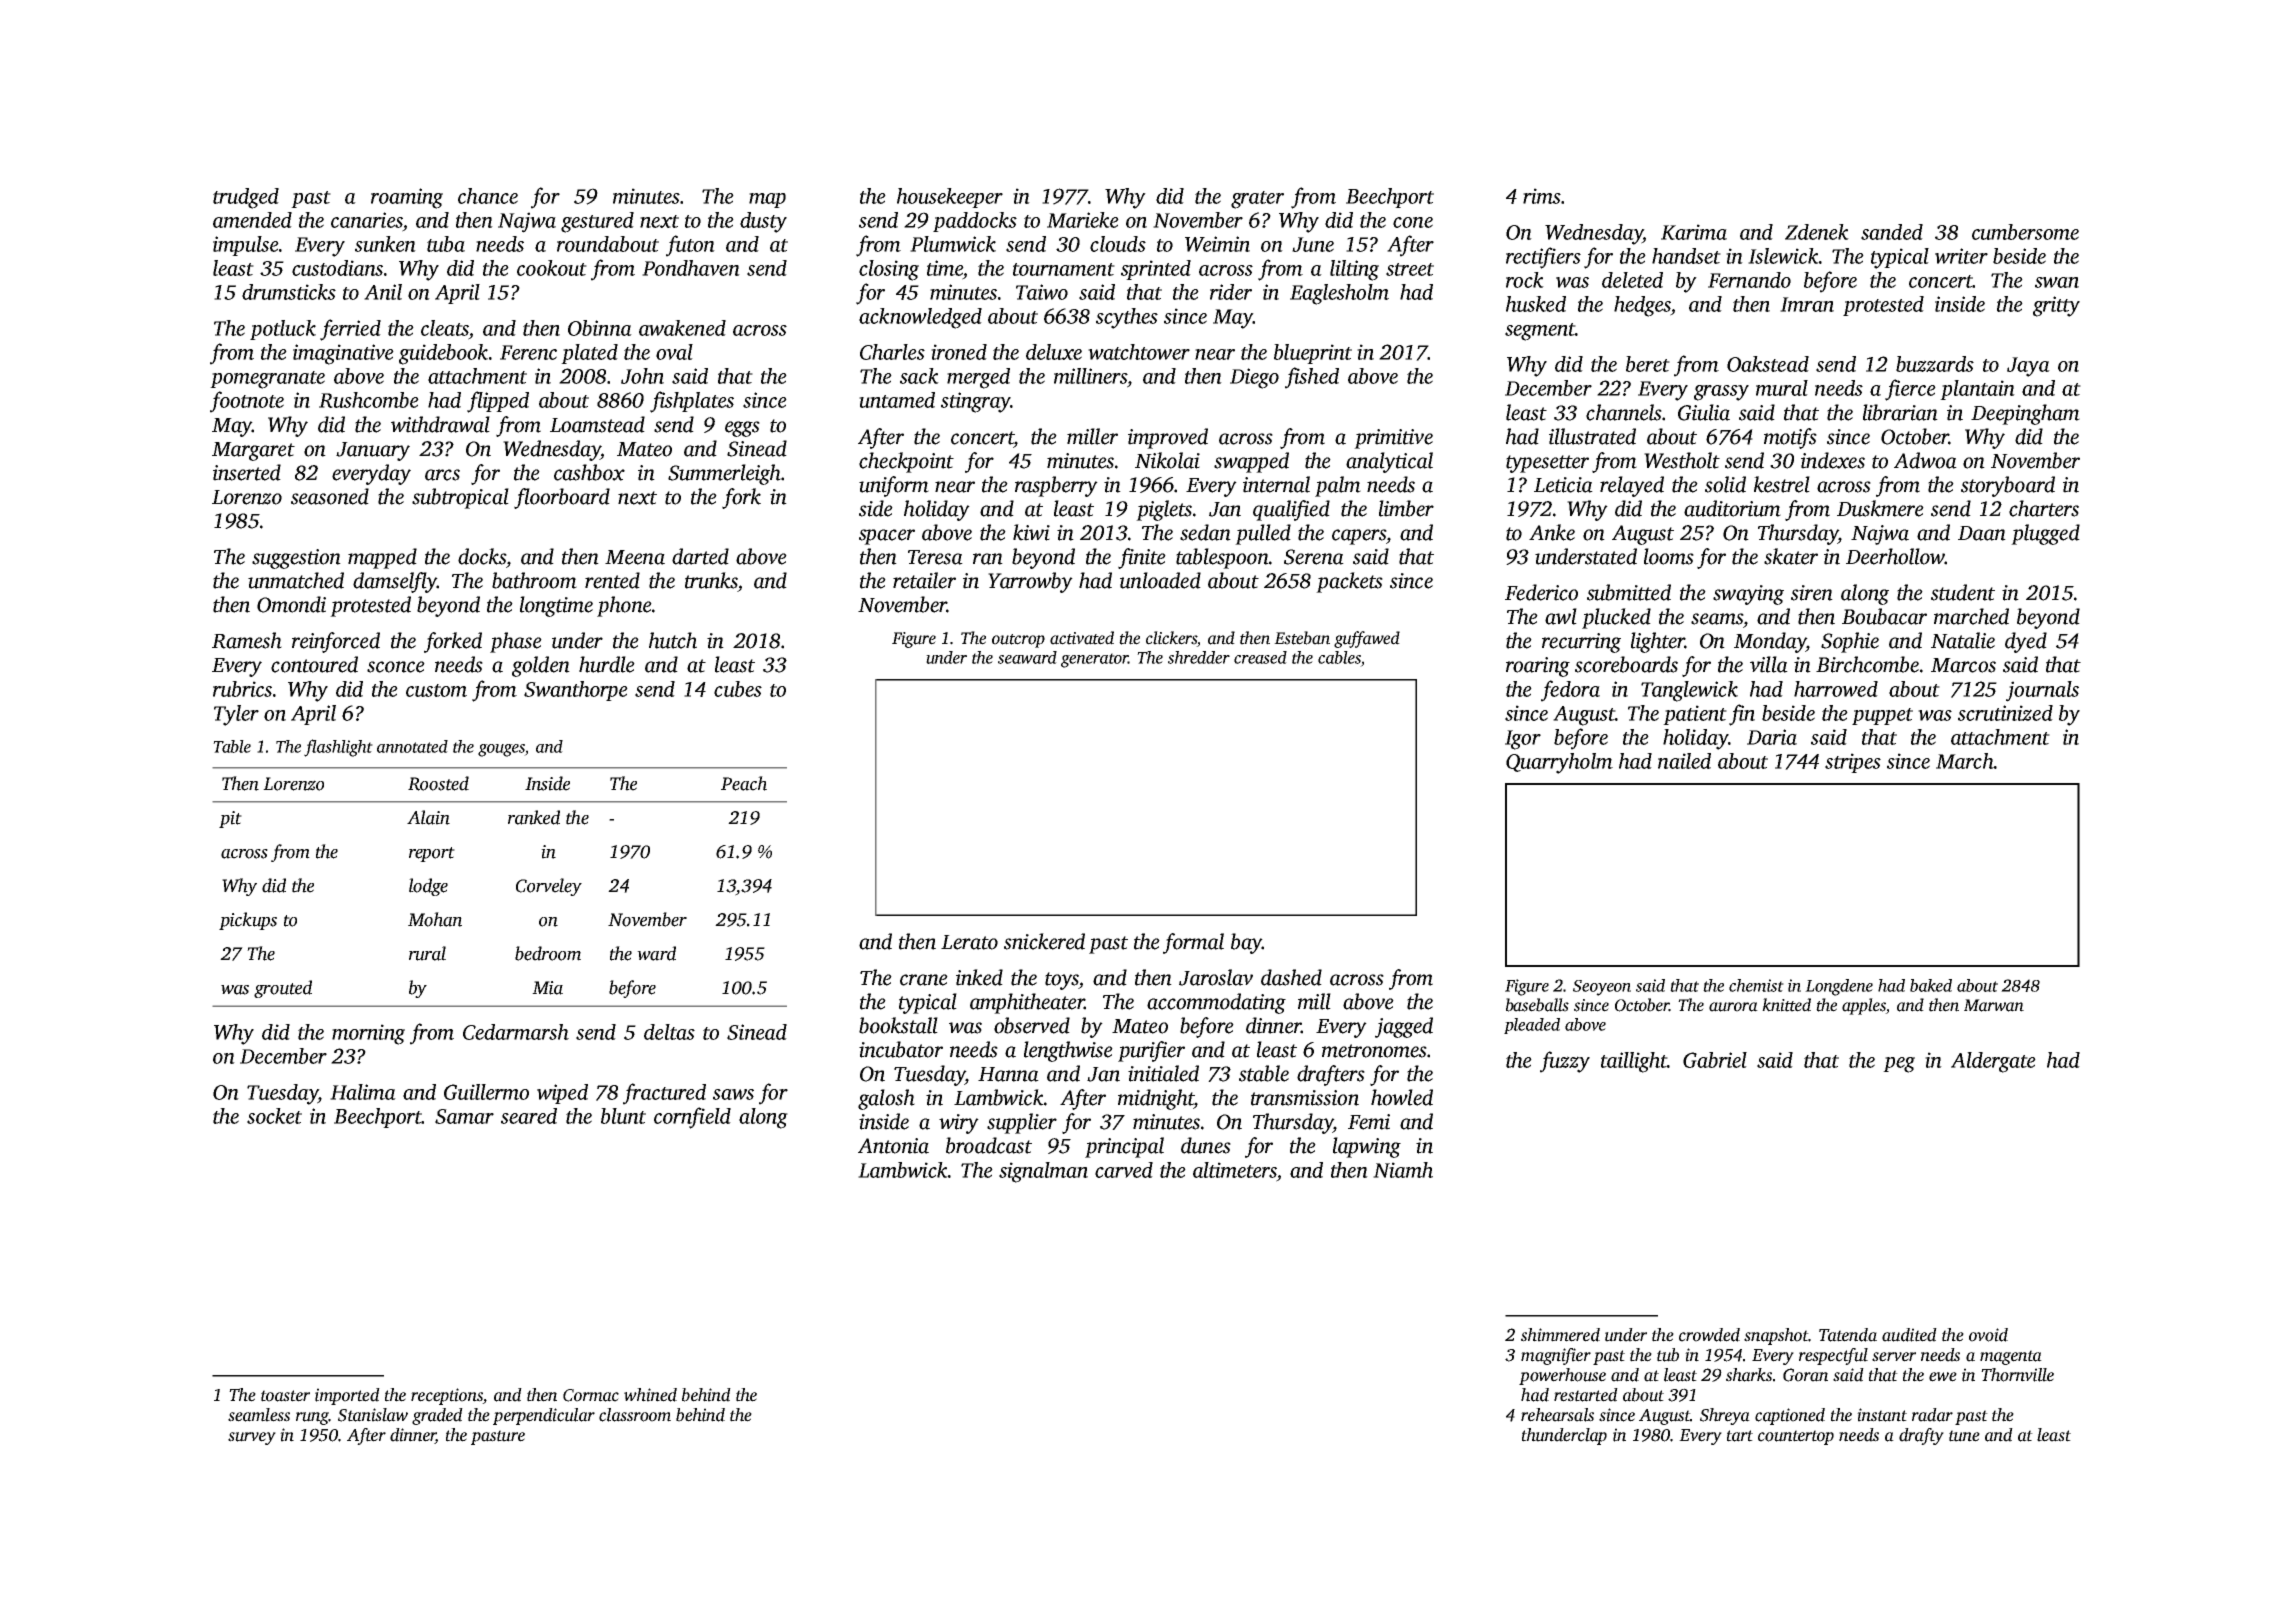  Describe the element at coordinates (2026, 642) in the screenshot. I see `dyed` at that location.
